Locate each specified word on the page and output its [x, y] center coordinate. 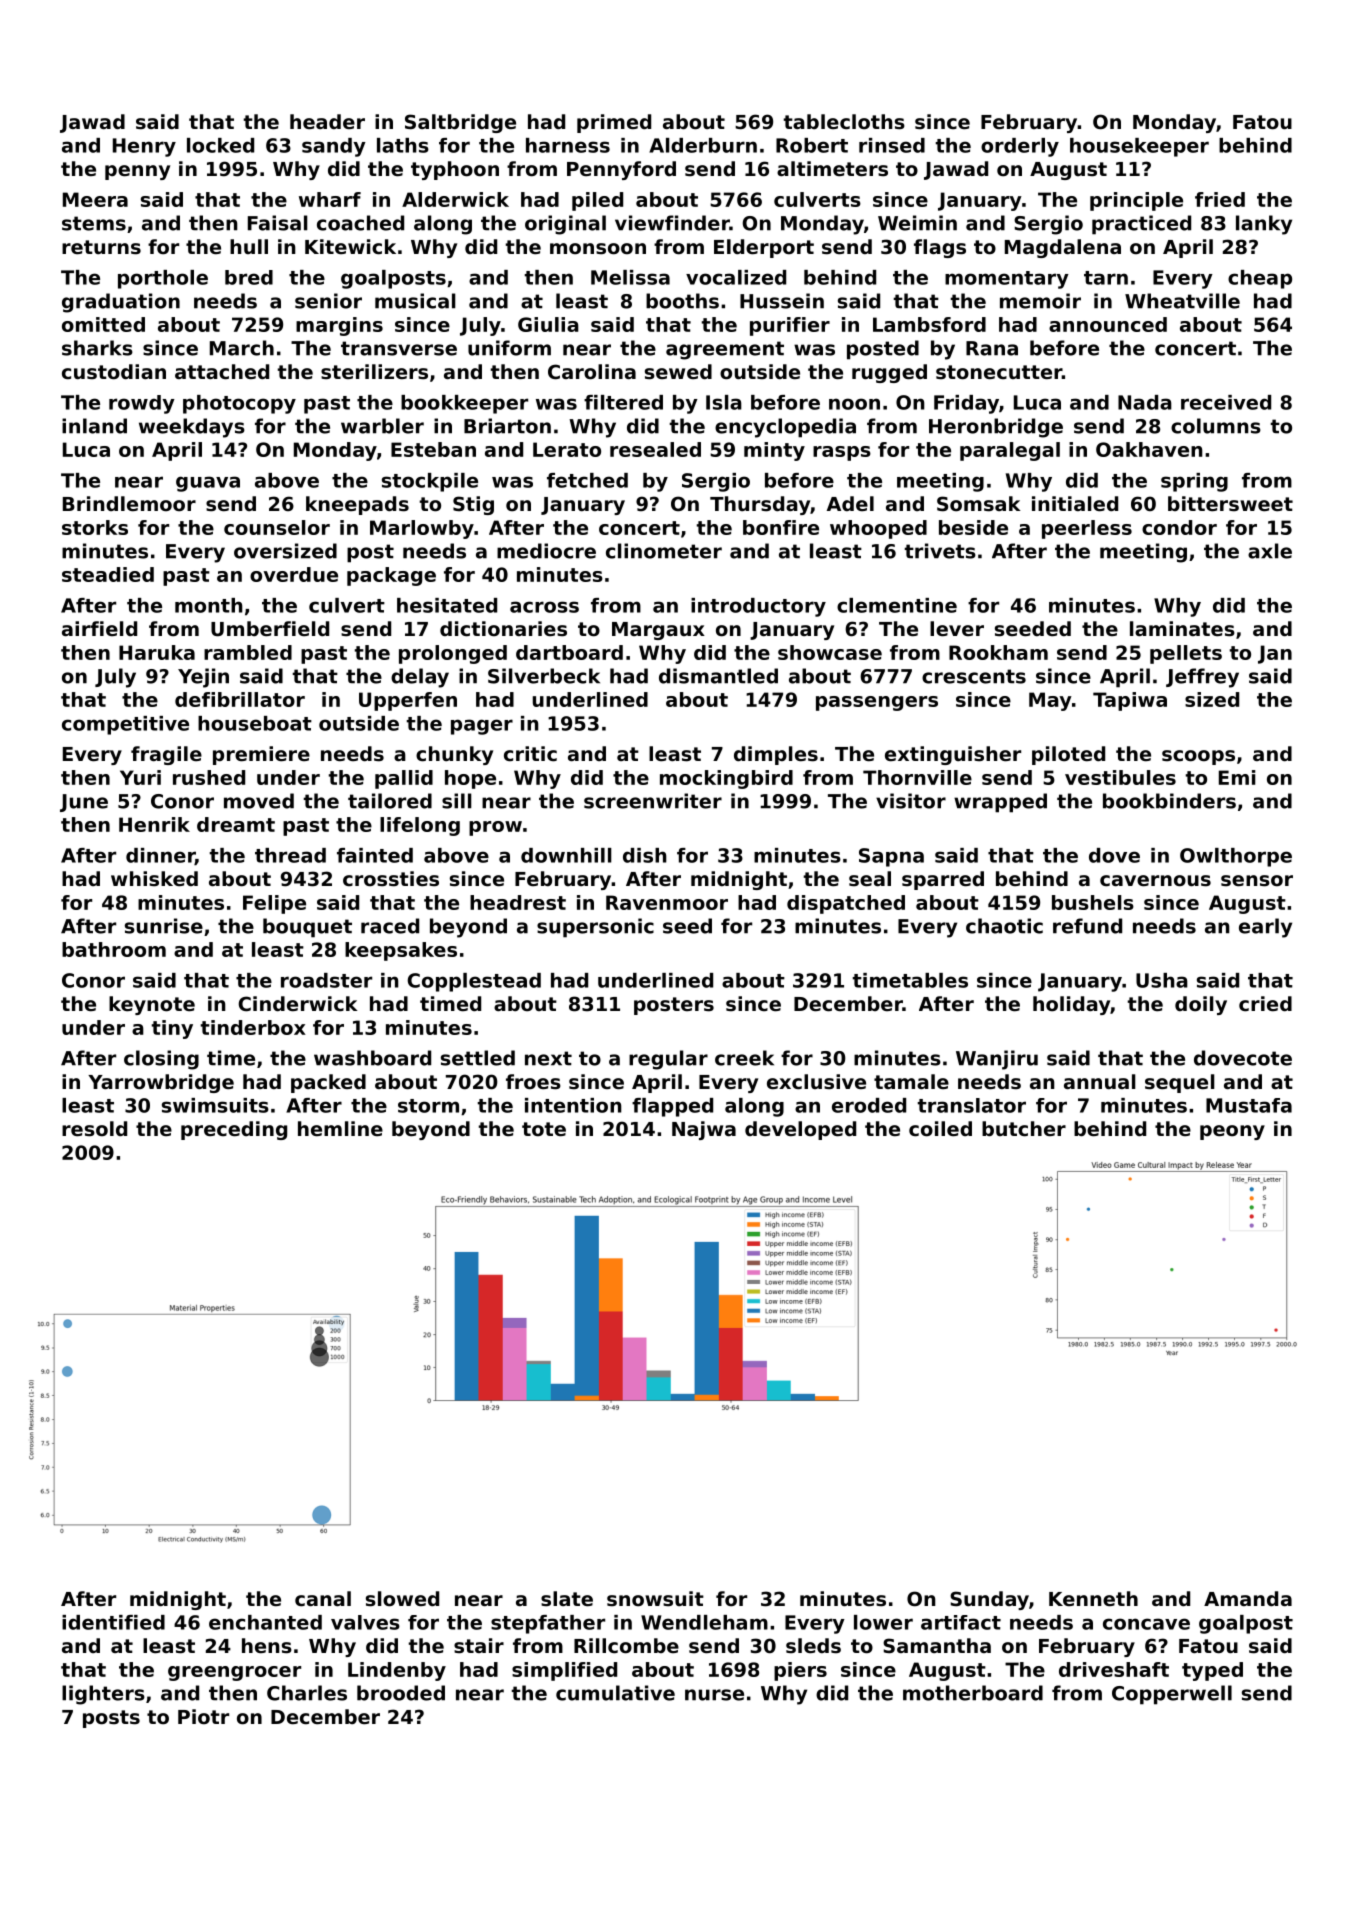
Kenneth [1093, 1599]
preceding [234, 1130]
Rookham [998, 652]
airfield [99, 629]
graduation [121, 303]
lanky [1264, 225]
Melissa [630, 277]
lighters [103, 1695]
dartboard [569, 652]
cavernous [1155, 881]
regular [668, 1060]
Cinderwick [298, 1004]
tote [544, 1129]
